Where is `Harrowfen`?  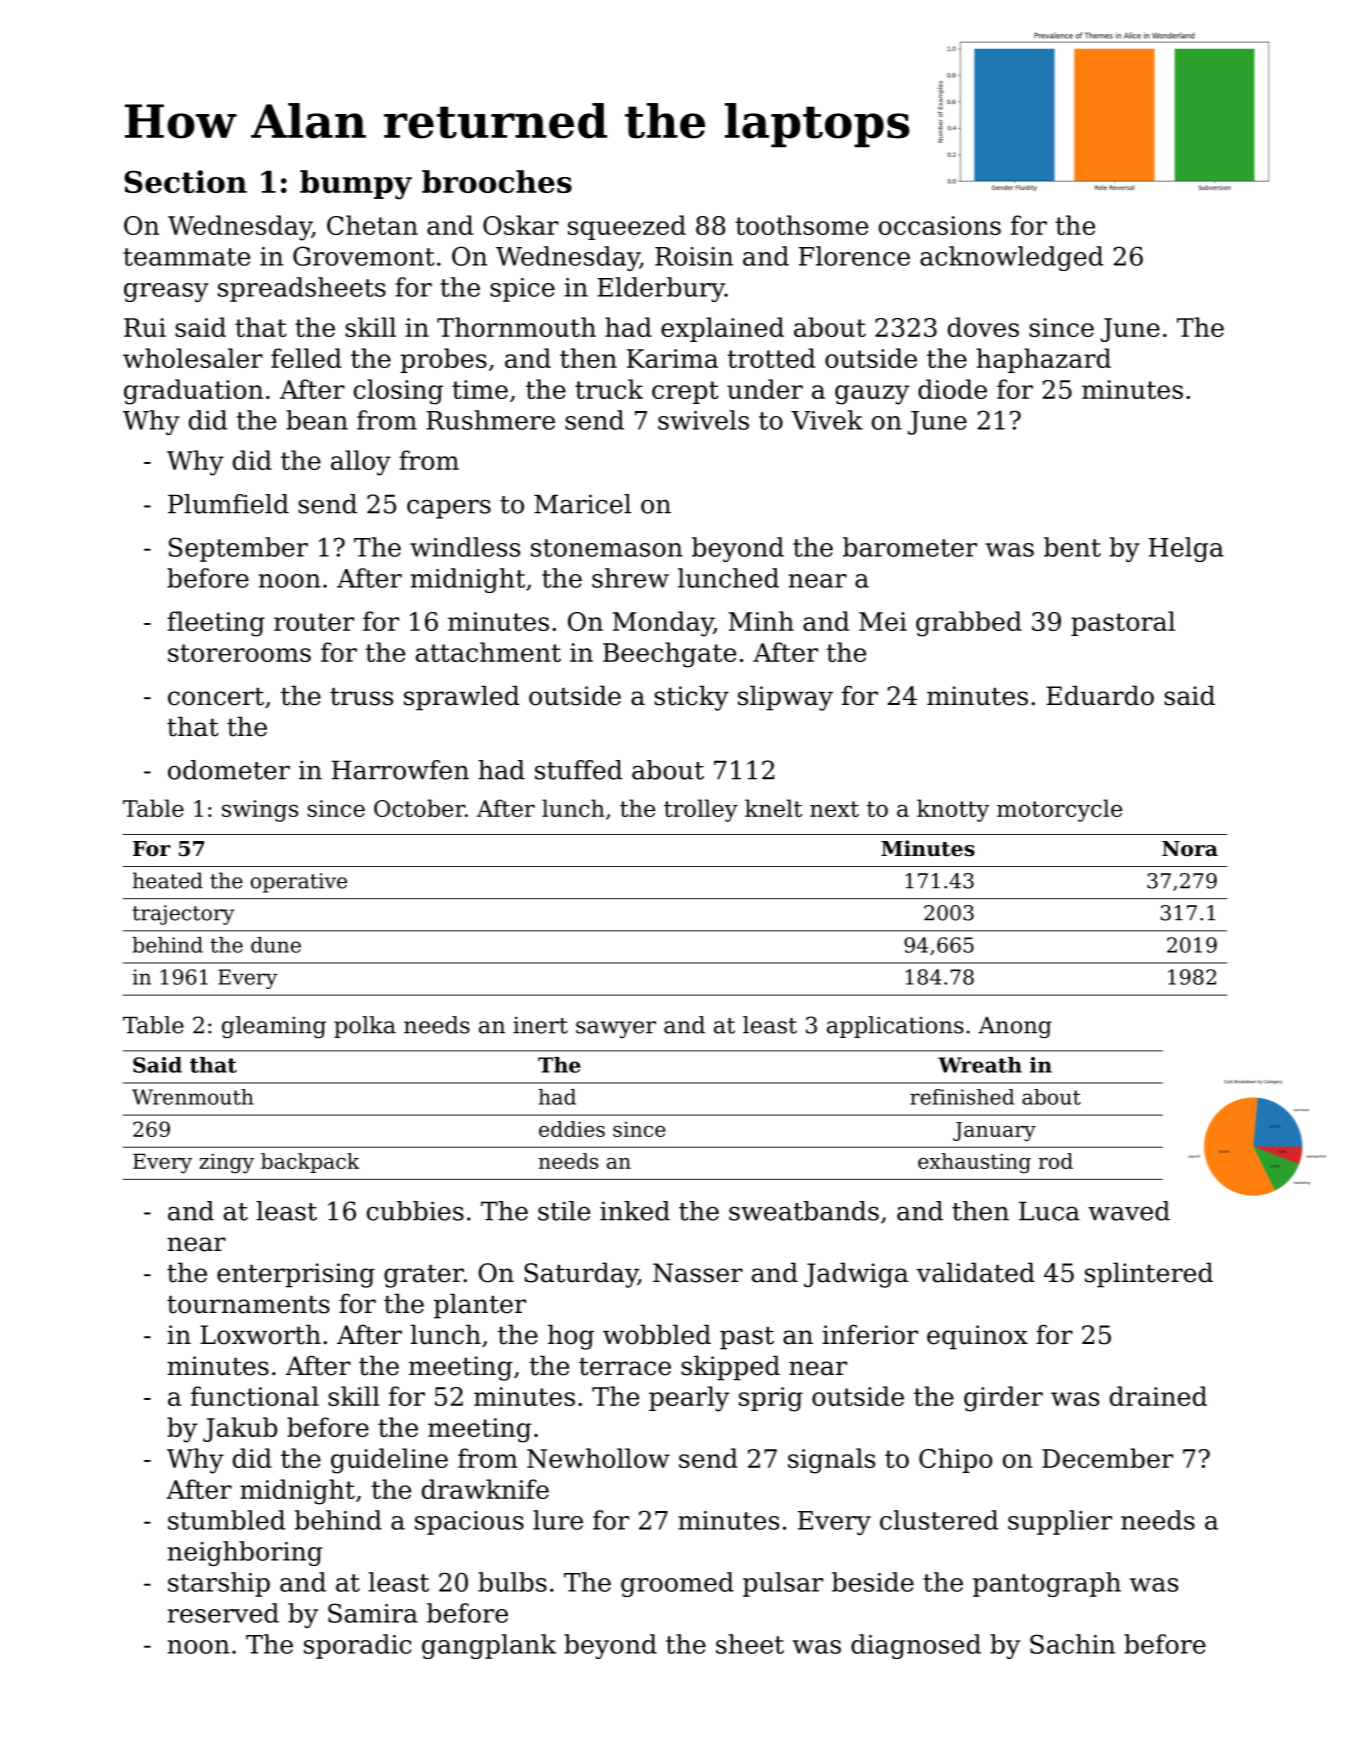 Harrowfen is located at coordinates (400, 770).
